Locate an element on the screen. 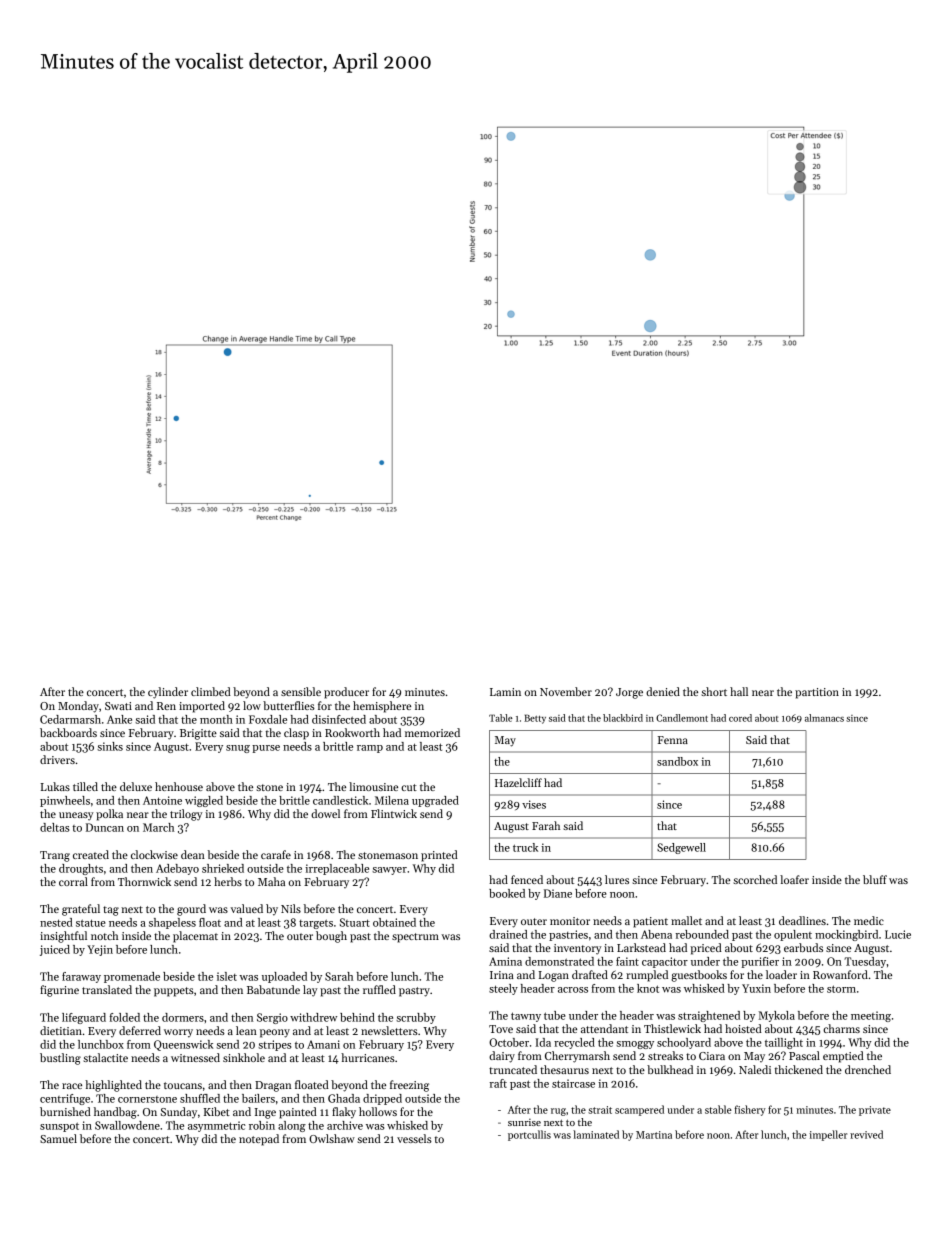  Ciara is located at coordinates (712, 1056).
